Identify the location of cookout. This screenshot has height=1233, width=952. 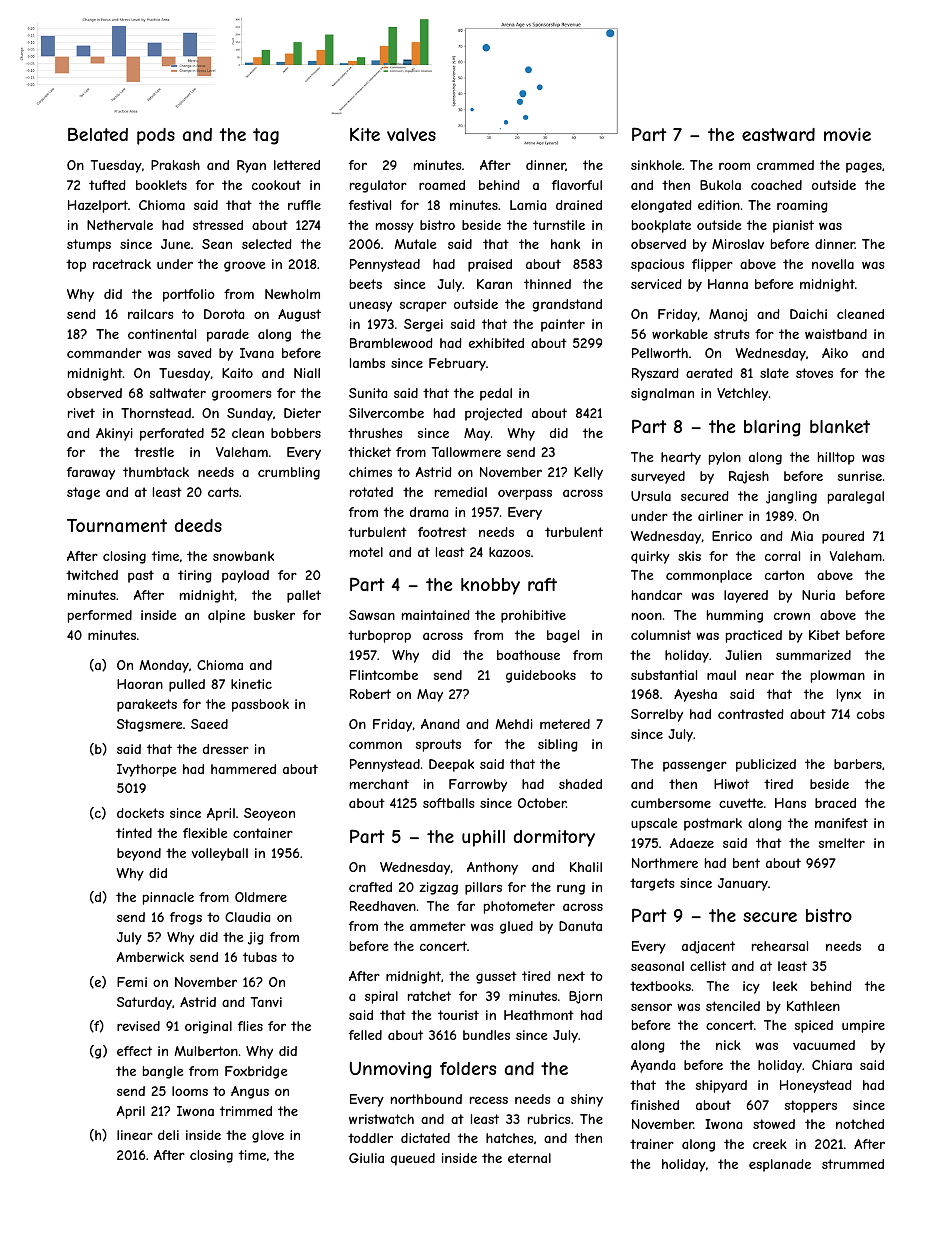
(276, 185).
